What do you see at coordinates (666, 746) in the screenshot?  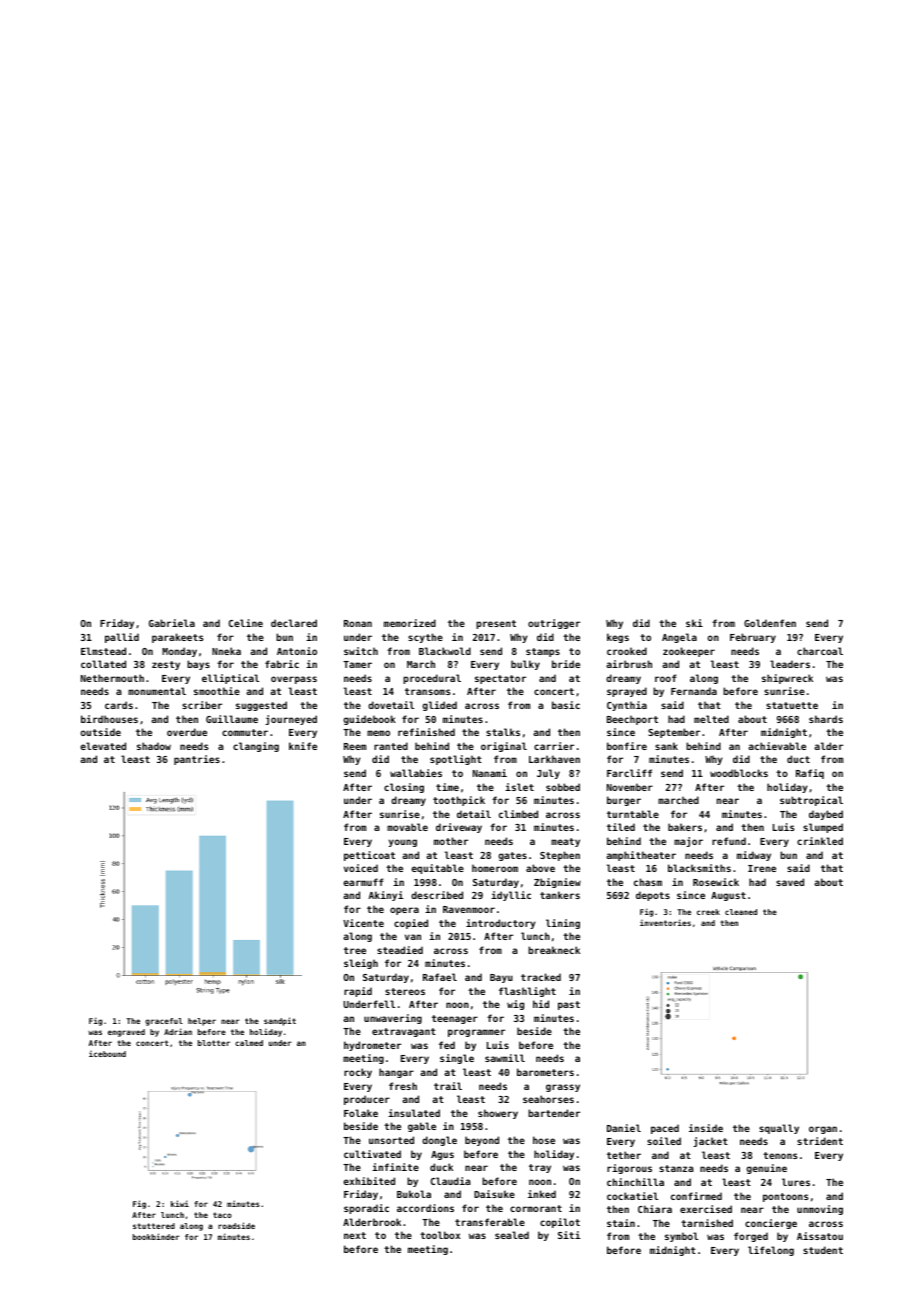 I see `sank` at bounding box center [666, 746].
